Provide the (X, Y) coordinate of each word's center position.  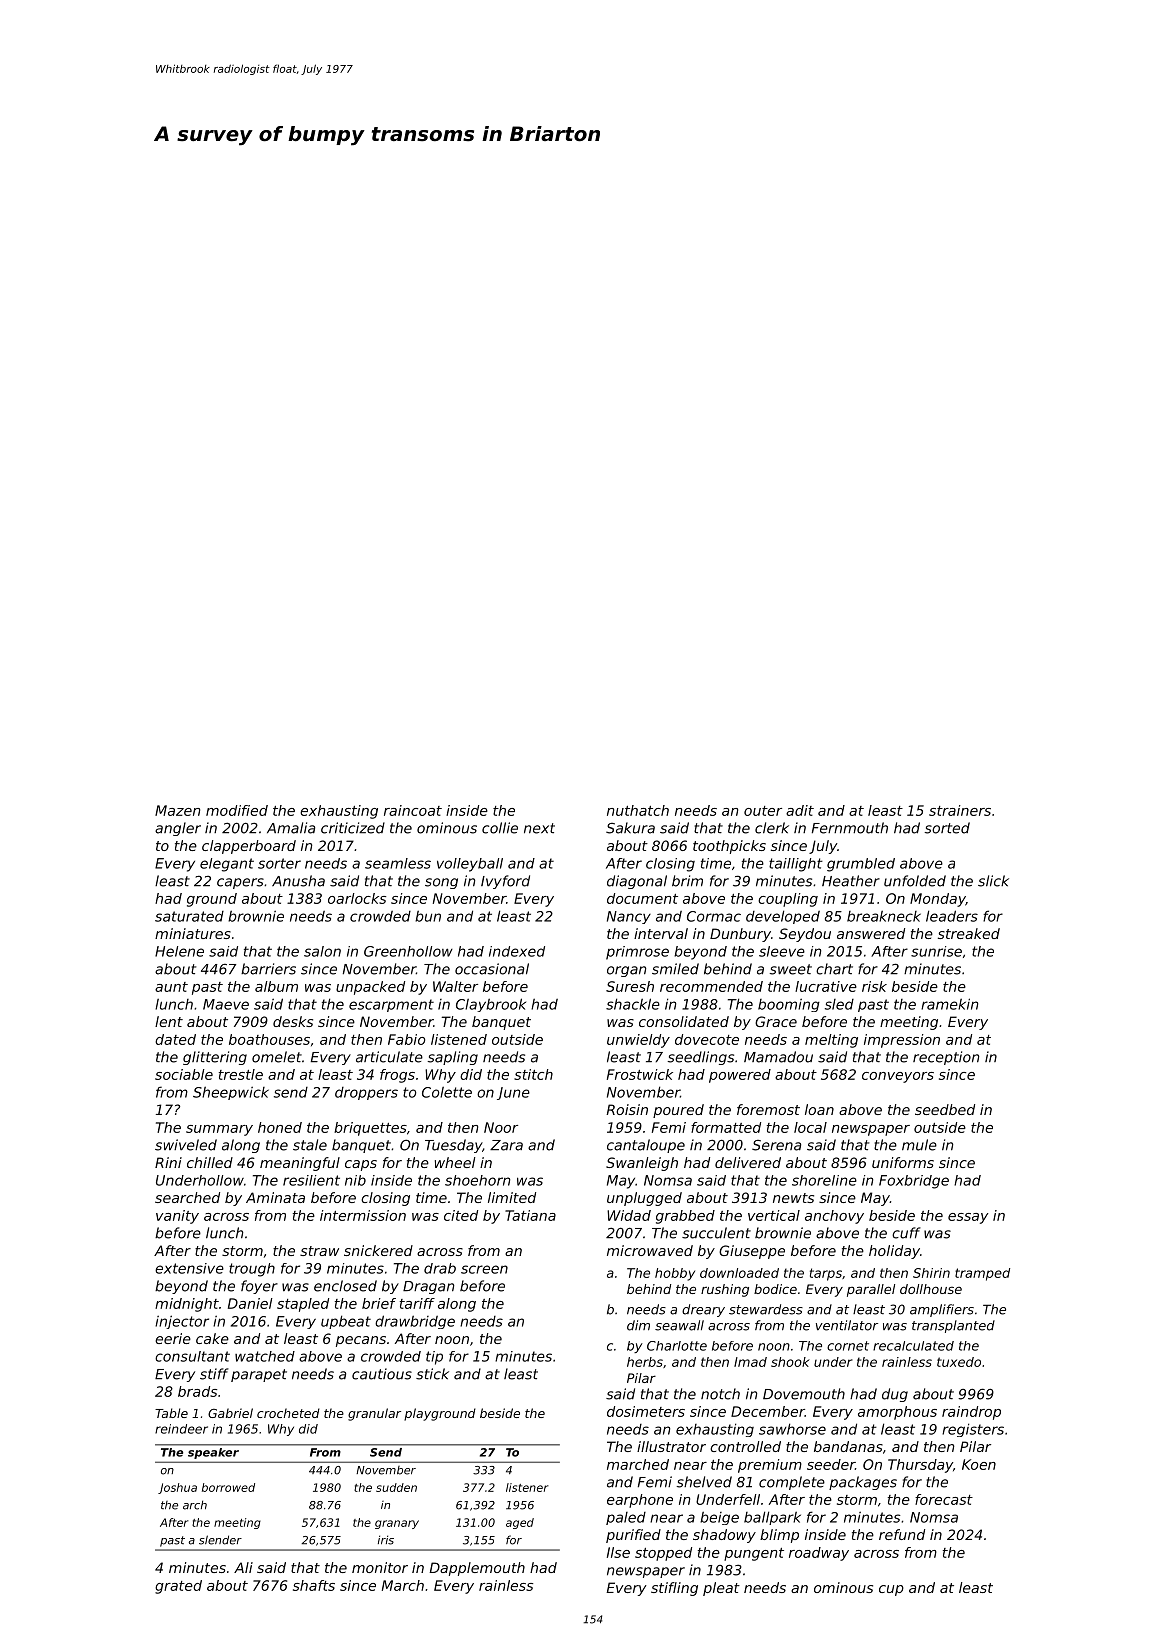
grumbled (861, 865)
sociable (184, 1074)
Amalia (291, 828)
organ (627, 971)
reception (946, 1058)
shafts (314, 1585)
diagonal (637, 882)
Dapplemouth (477, 1569)
